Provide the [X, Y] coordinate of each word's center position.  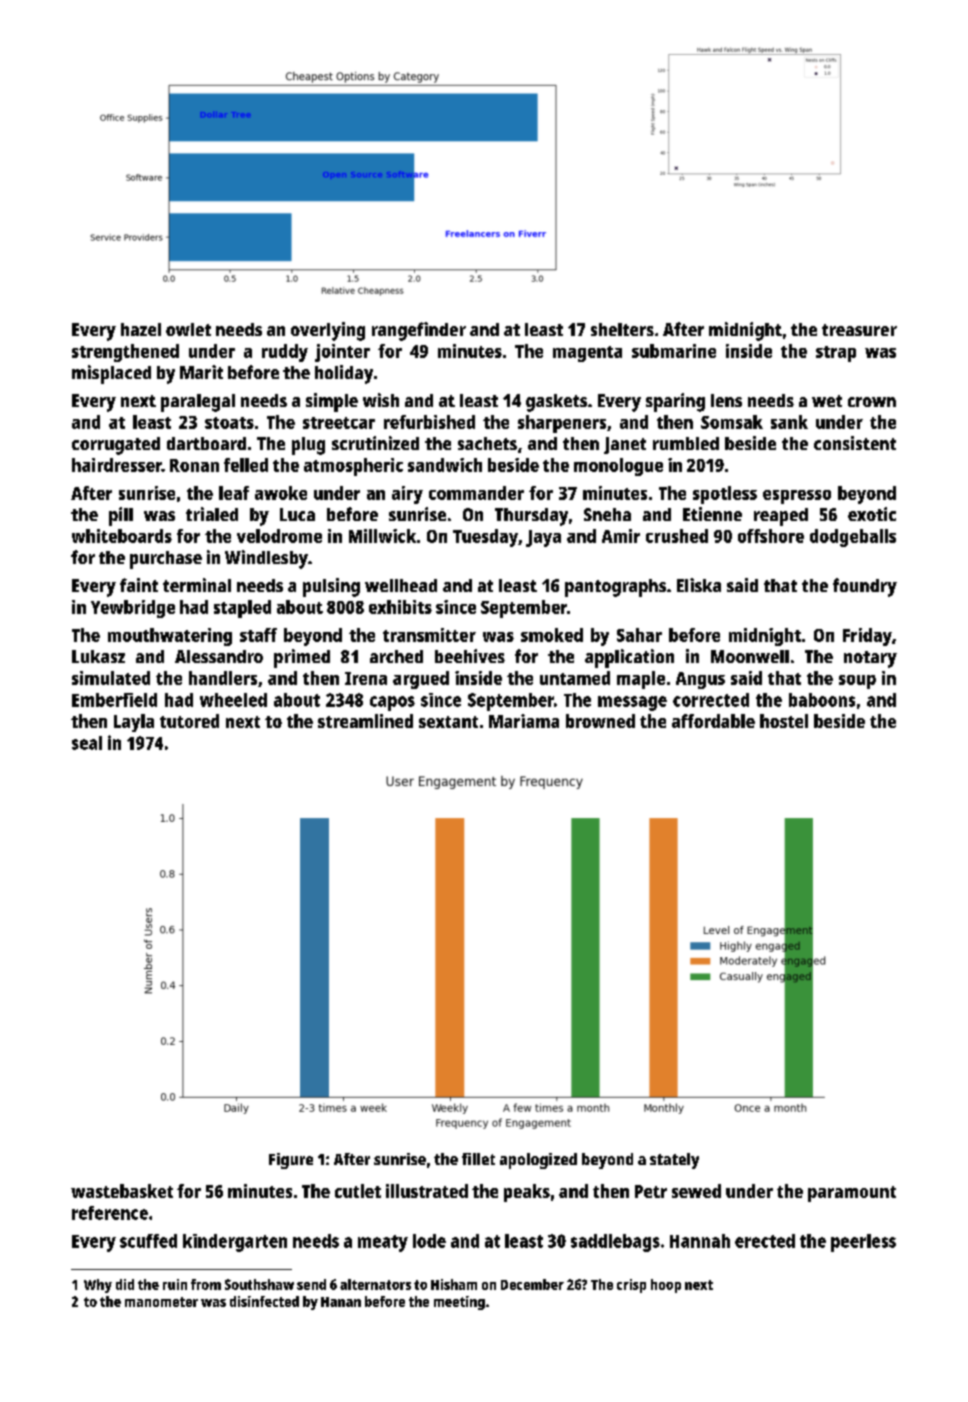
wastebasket [122, 1191]
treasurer [859, 330]
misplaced [111, 374]
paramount [852, 1194]
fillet [478, 1159]
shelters [622, 329]
